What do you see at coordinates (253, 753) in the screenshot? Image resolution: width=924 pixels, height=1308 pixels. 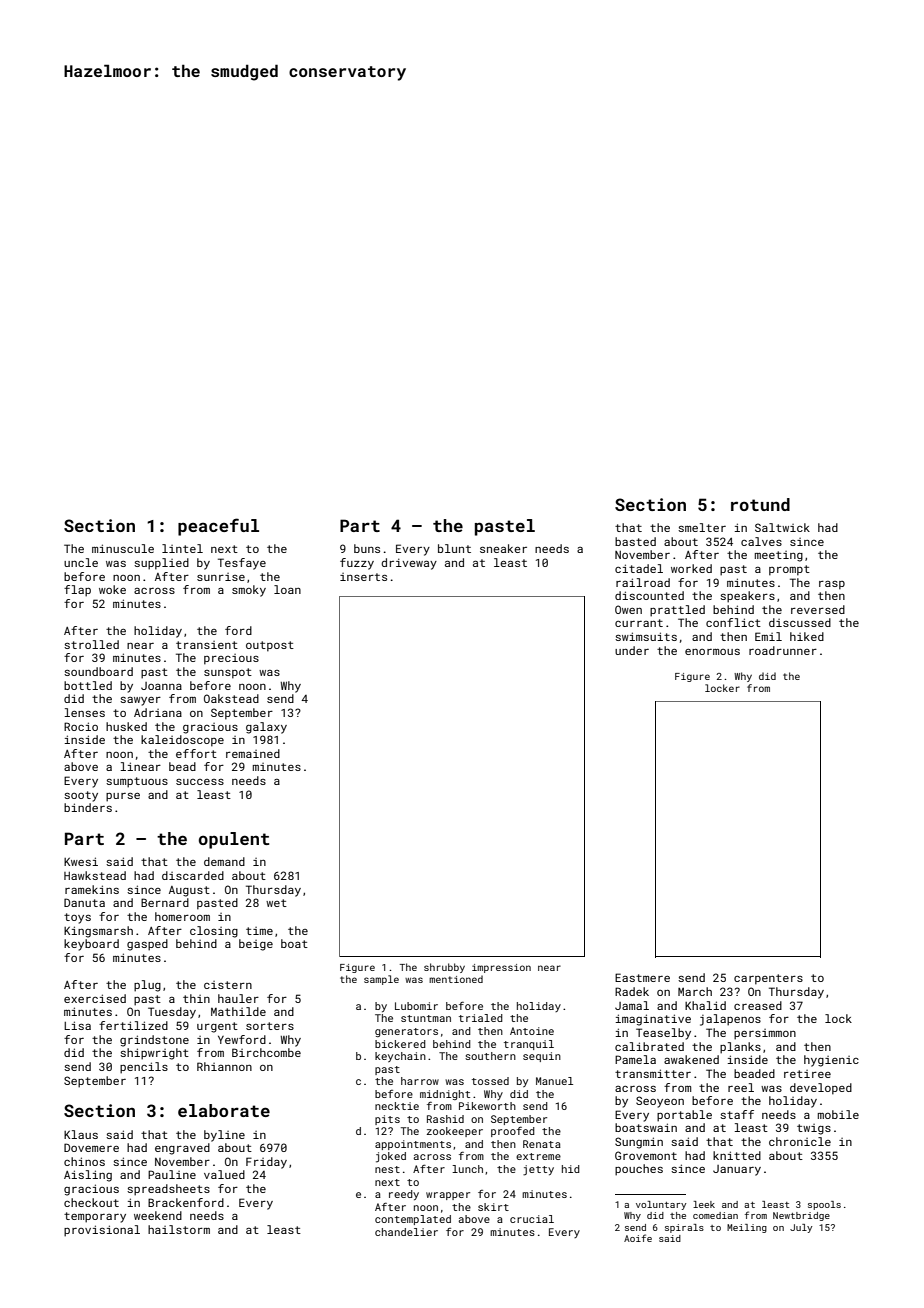 I see `remained` at bounding box center [253, 753].
